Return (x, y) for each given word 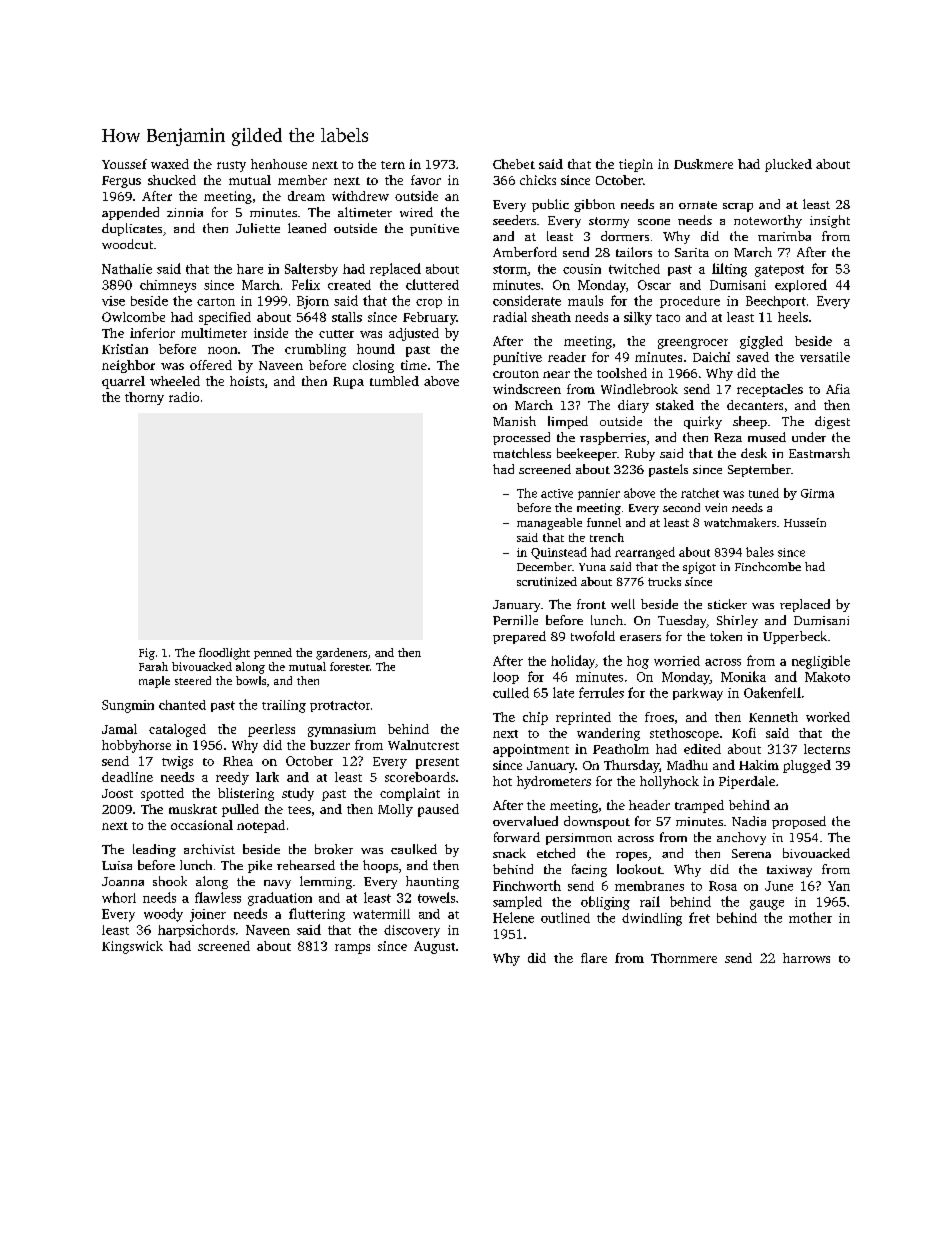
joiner (208, 915)
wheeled (175, 381)
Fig (147, 654)
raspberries (613, 438)
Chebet (514, 164)
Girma (817, 493)
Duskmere (703, 164)
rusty (231, 166)
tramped (699, 806)
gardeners (341, 654)
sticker (727, 604)
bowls (251, 680)
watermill (381, 914)
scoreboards (420, 777)
